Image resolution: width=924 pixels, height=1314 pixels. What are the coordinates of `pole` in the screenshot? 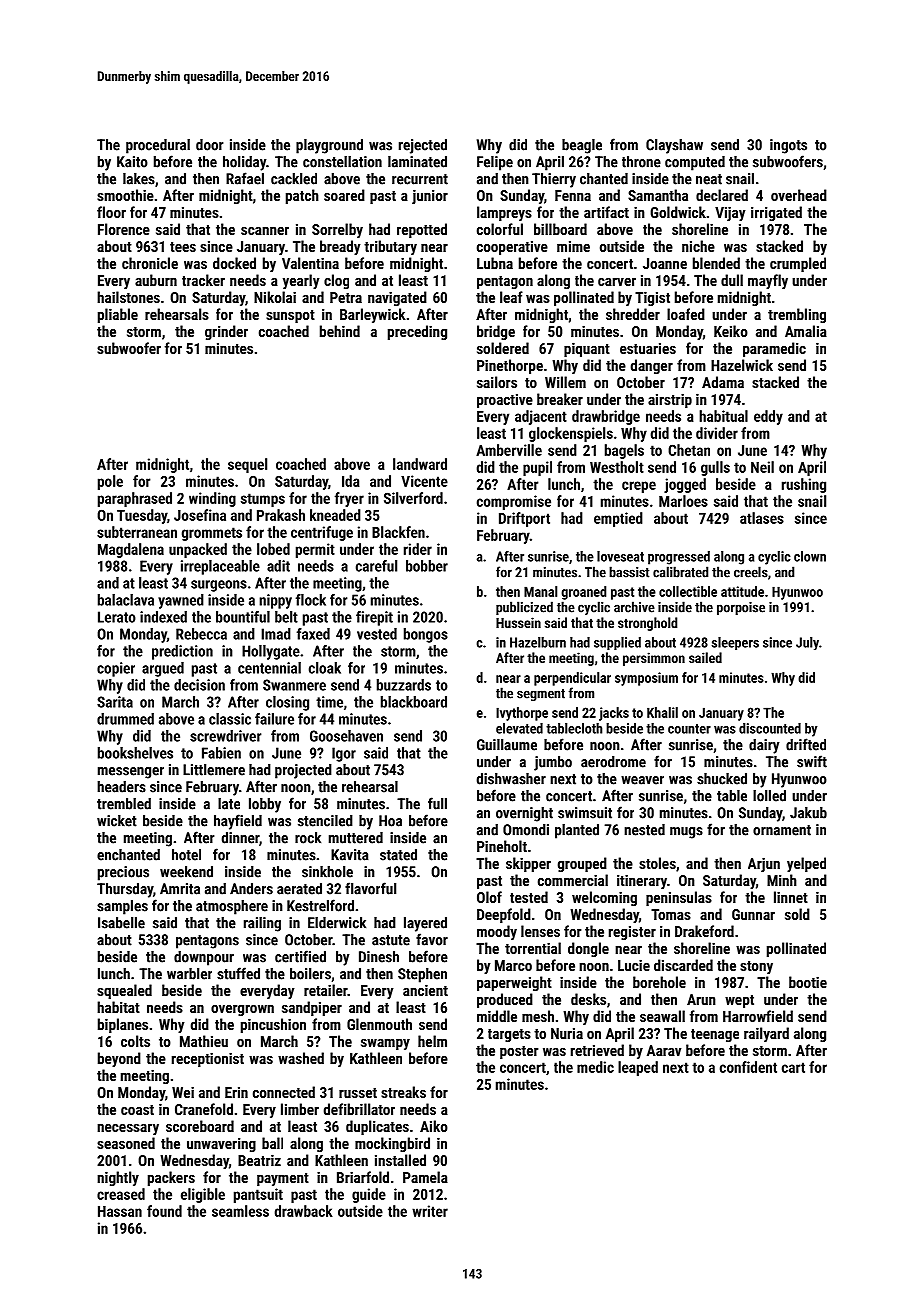 It's located at (110, 482).
